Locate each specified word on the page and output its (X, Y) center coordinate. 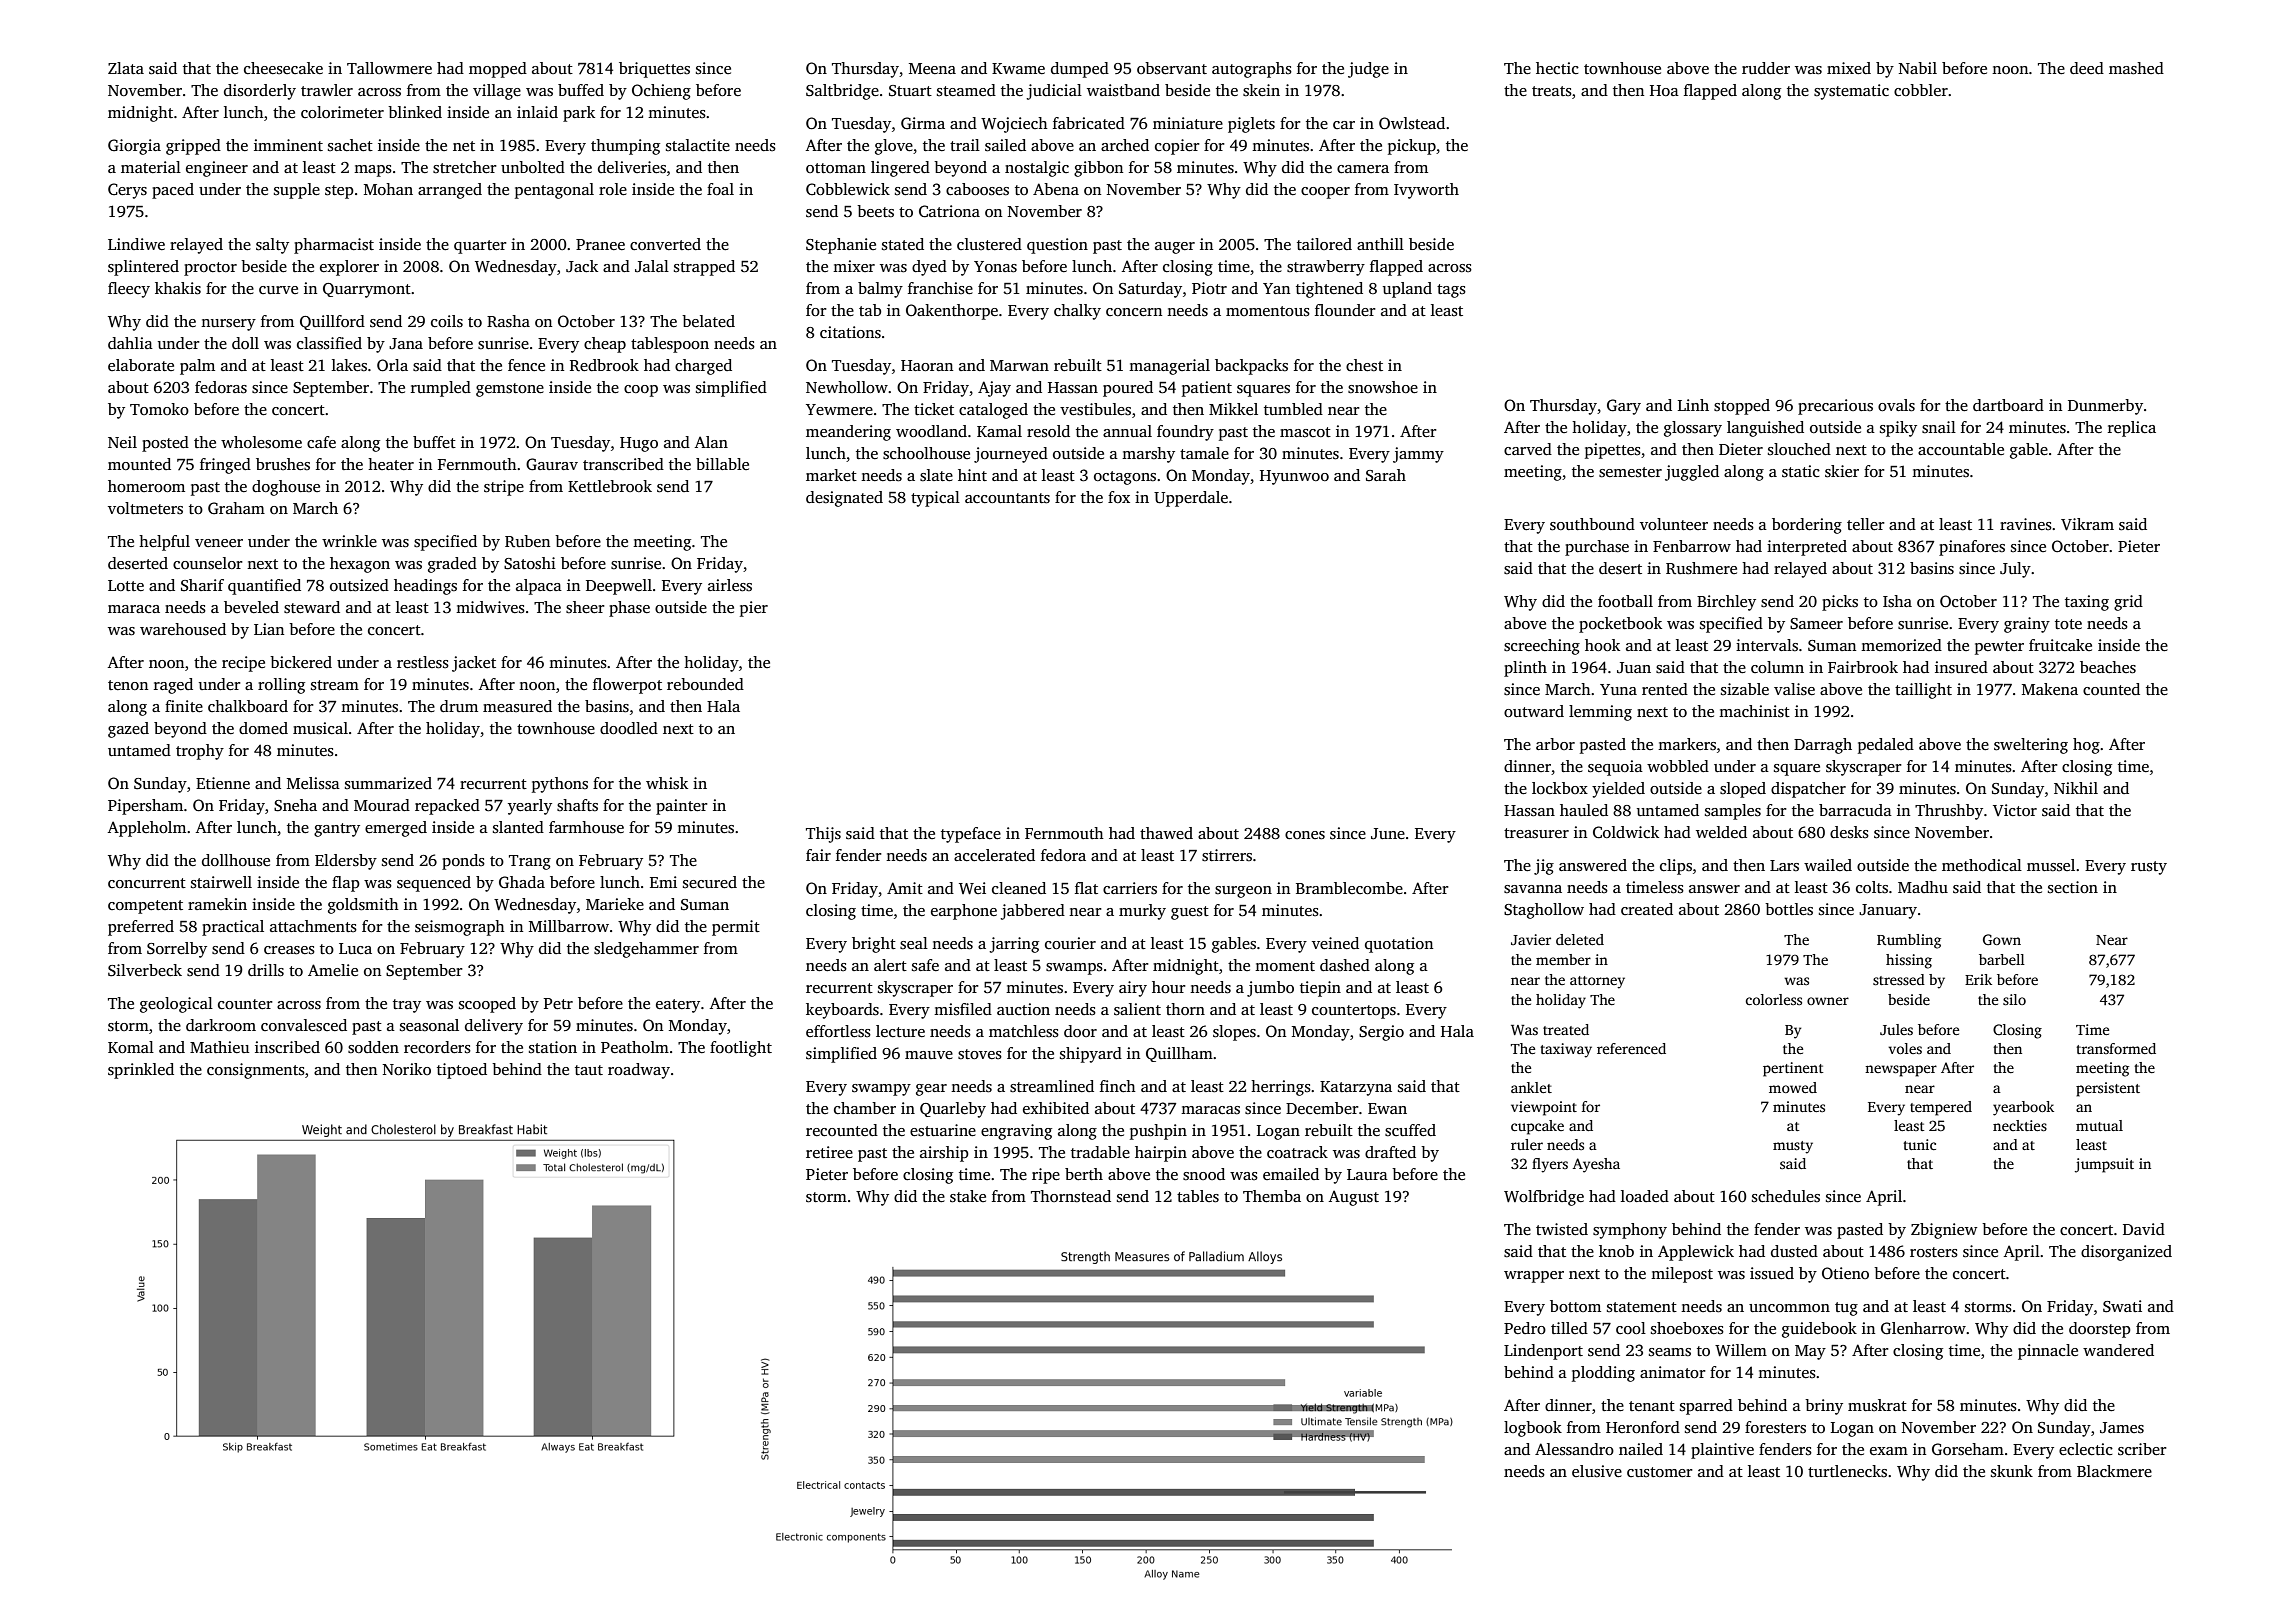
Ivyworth (1426, 191)
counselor (208, 563)
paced (173, 191)
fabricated (1089, 123)
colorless (1774, 999)
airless (730, 585)
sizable (1745, 689)
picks (1840, 603)
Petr (558, 1003)
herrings (1281, 1088)
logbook (1533, 1429)
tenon (128, 685)
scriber (2142, 1449)
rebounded (705, 684)
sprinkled (141, 1071)
